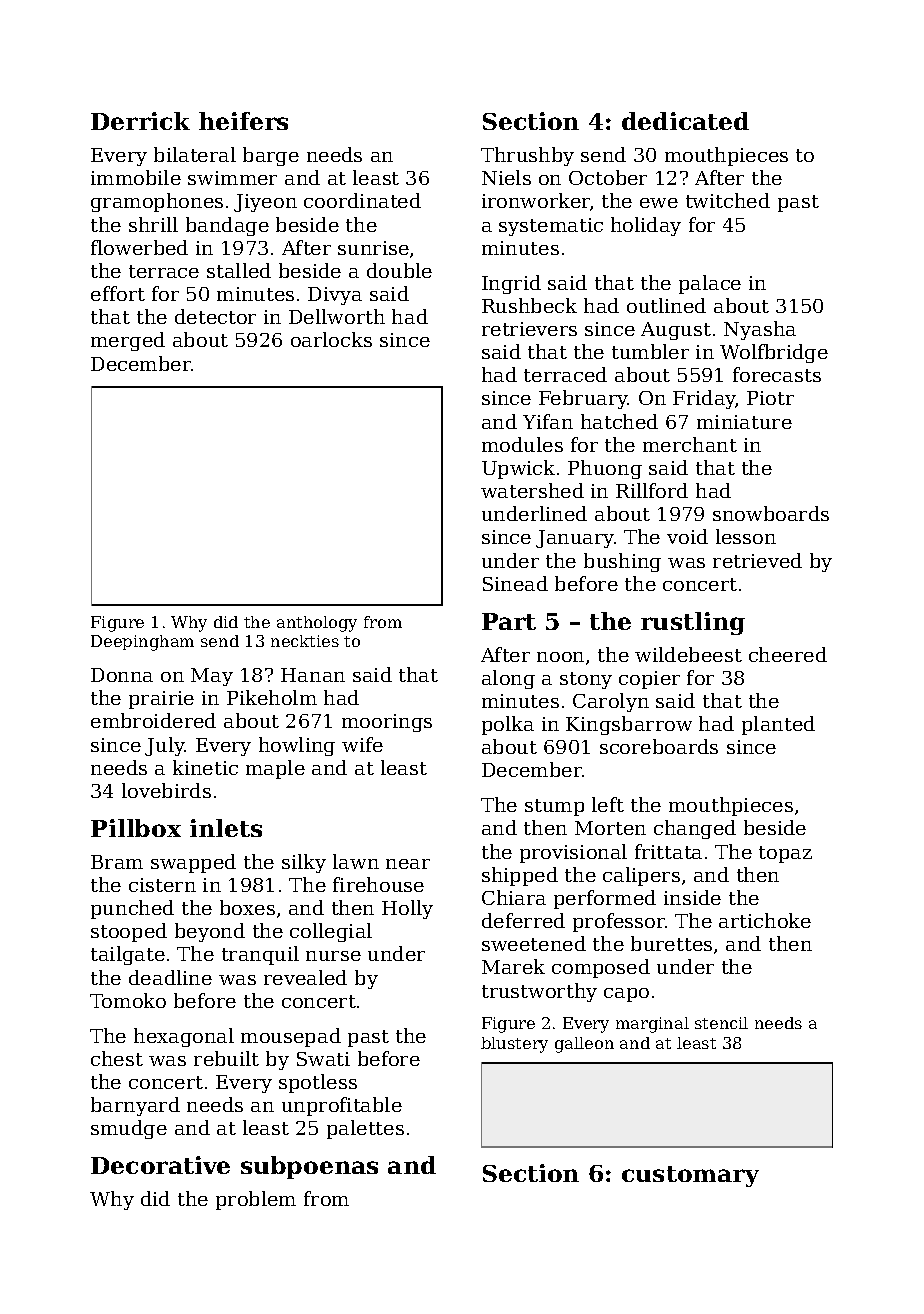 This page has width=924, height=1314. I want to click on Ingrid, so click(511, 284).
